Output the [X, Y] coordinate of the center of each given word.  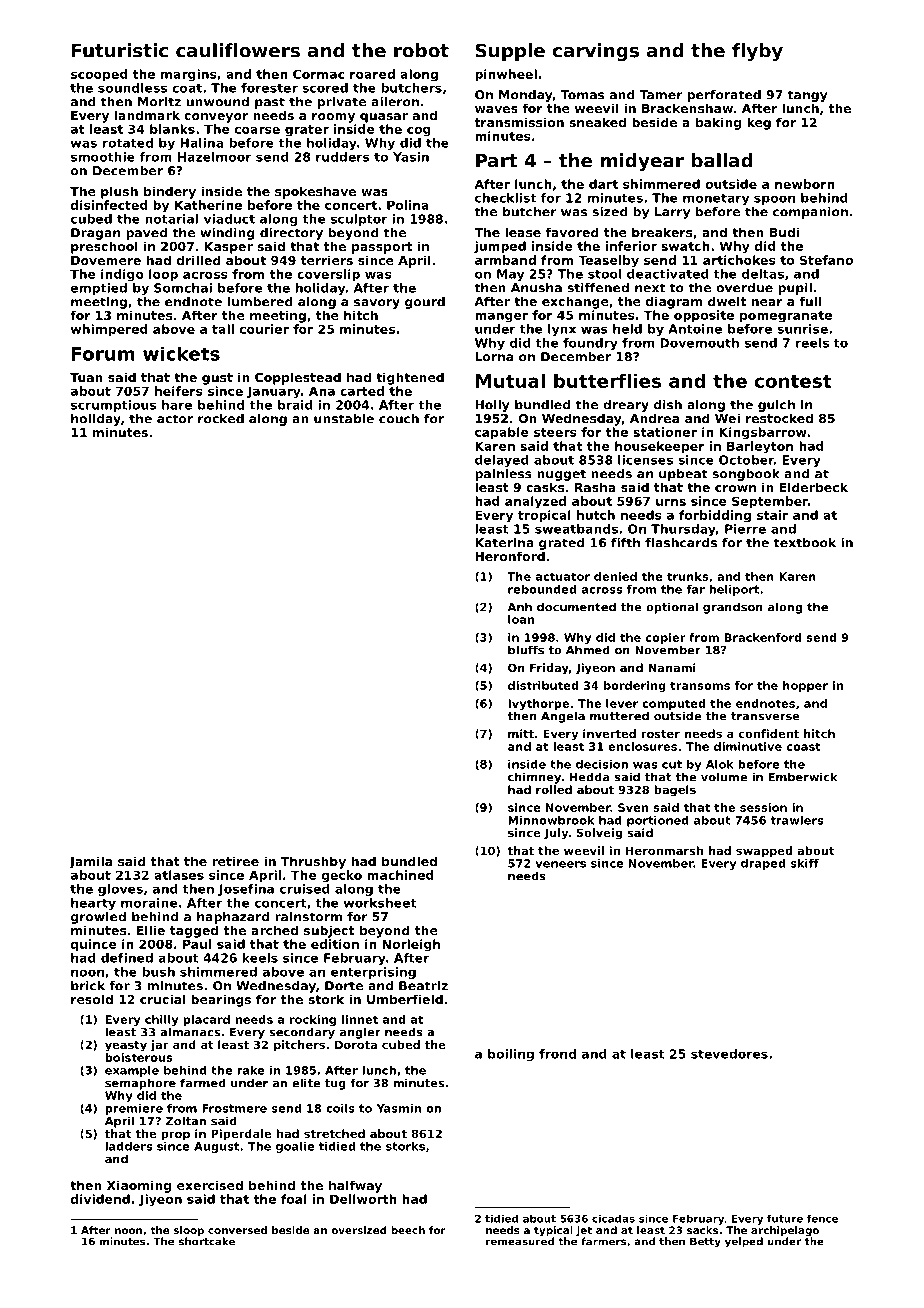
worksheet [380, 903]
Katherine [208, 205]
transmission [519, 122]
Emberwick [803, 777]
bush [158, 972]
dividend [100, 1199]
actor [175, 419]
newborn [804, 184]
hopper [805, 686]
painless [503, 475]
